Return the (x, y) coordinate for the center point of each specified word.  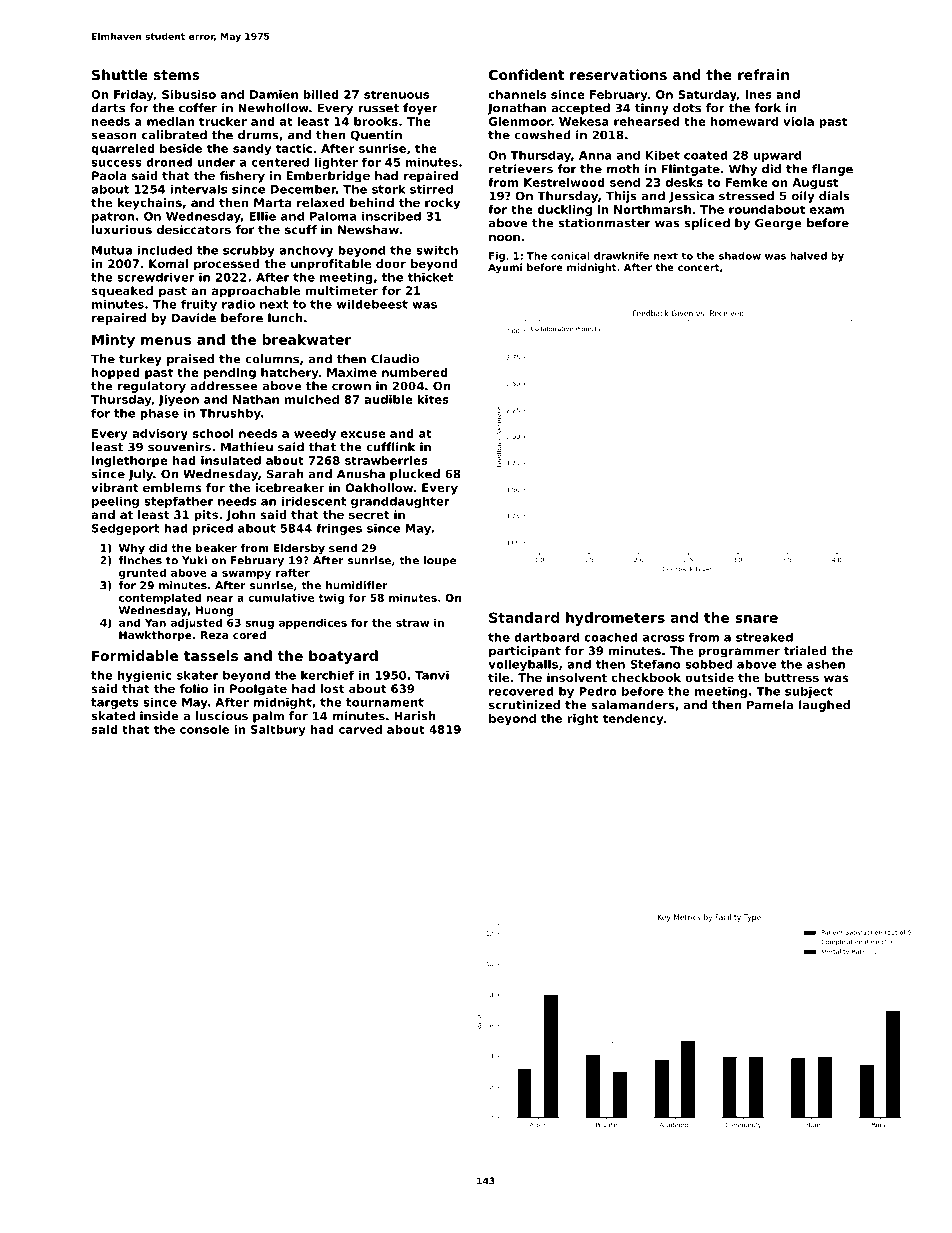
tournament (385, 702)
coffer (198, 108)
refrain (763, 74)
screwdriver (156, 277)
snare (756, 619)
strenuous (396, 94)
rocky (442, 204)
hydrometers (615, 619)
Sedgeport (126, 529)
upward (777, 156)
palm (268, 717)
